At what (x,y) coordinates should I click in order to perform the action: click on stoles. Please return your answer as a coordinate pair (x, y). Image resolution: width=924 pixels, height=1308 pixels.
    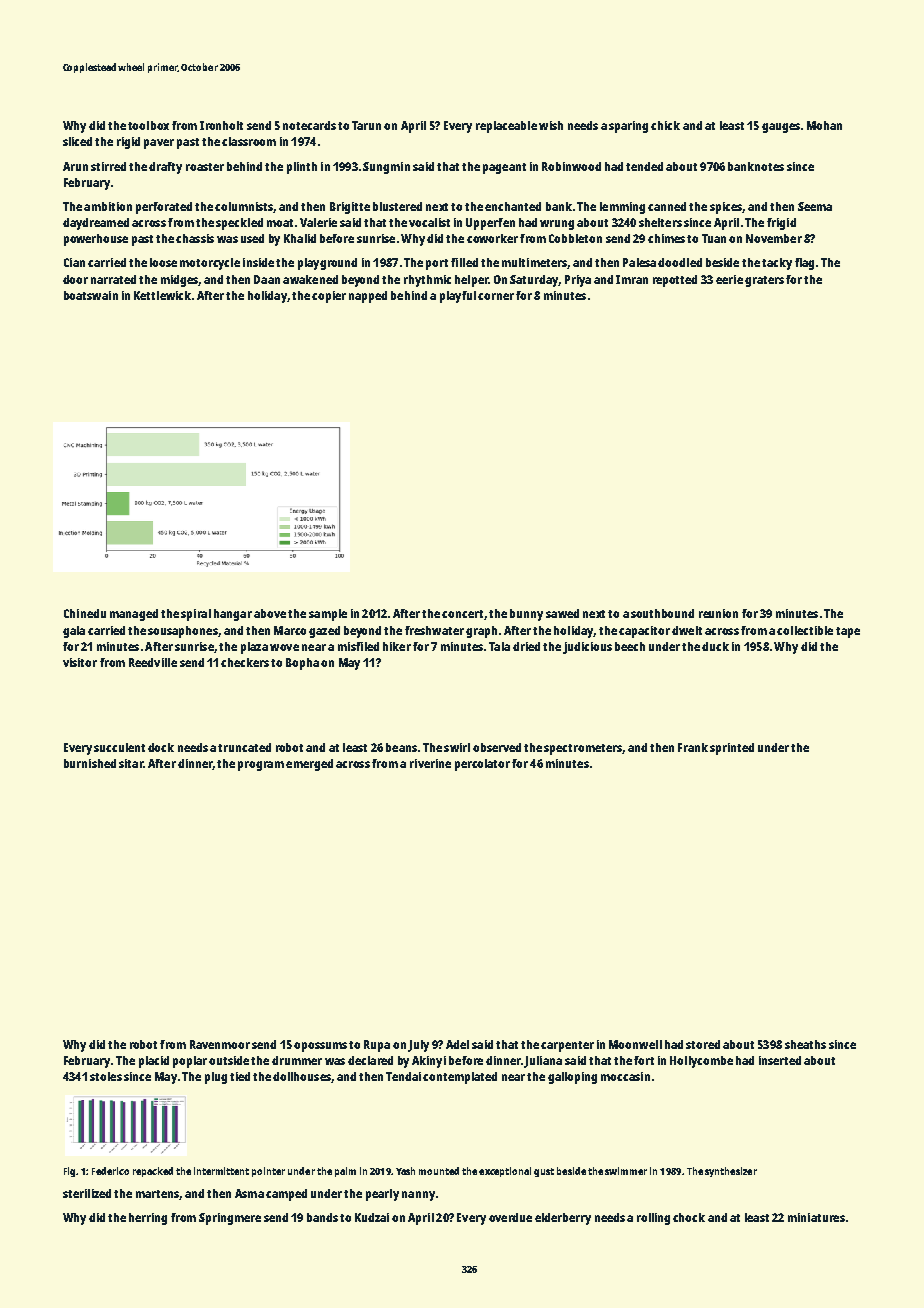
    Looking at the image, I should click on (106, 1076).
